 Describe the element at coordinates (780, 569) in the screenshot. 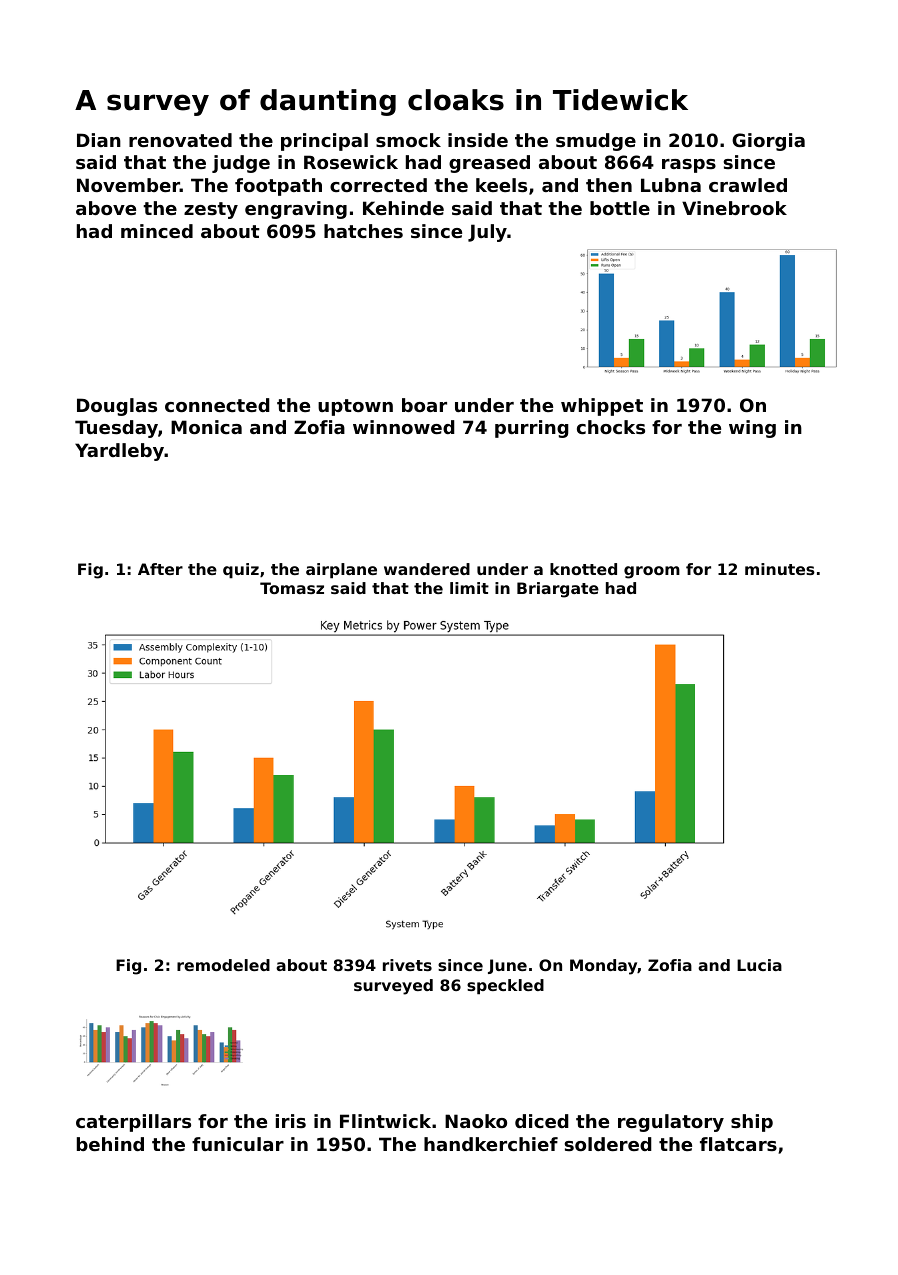

I see `minutes` at that location.
